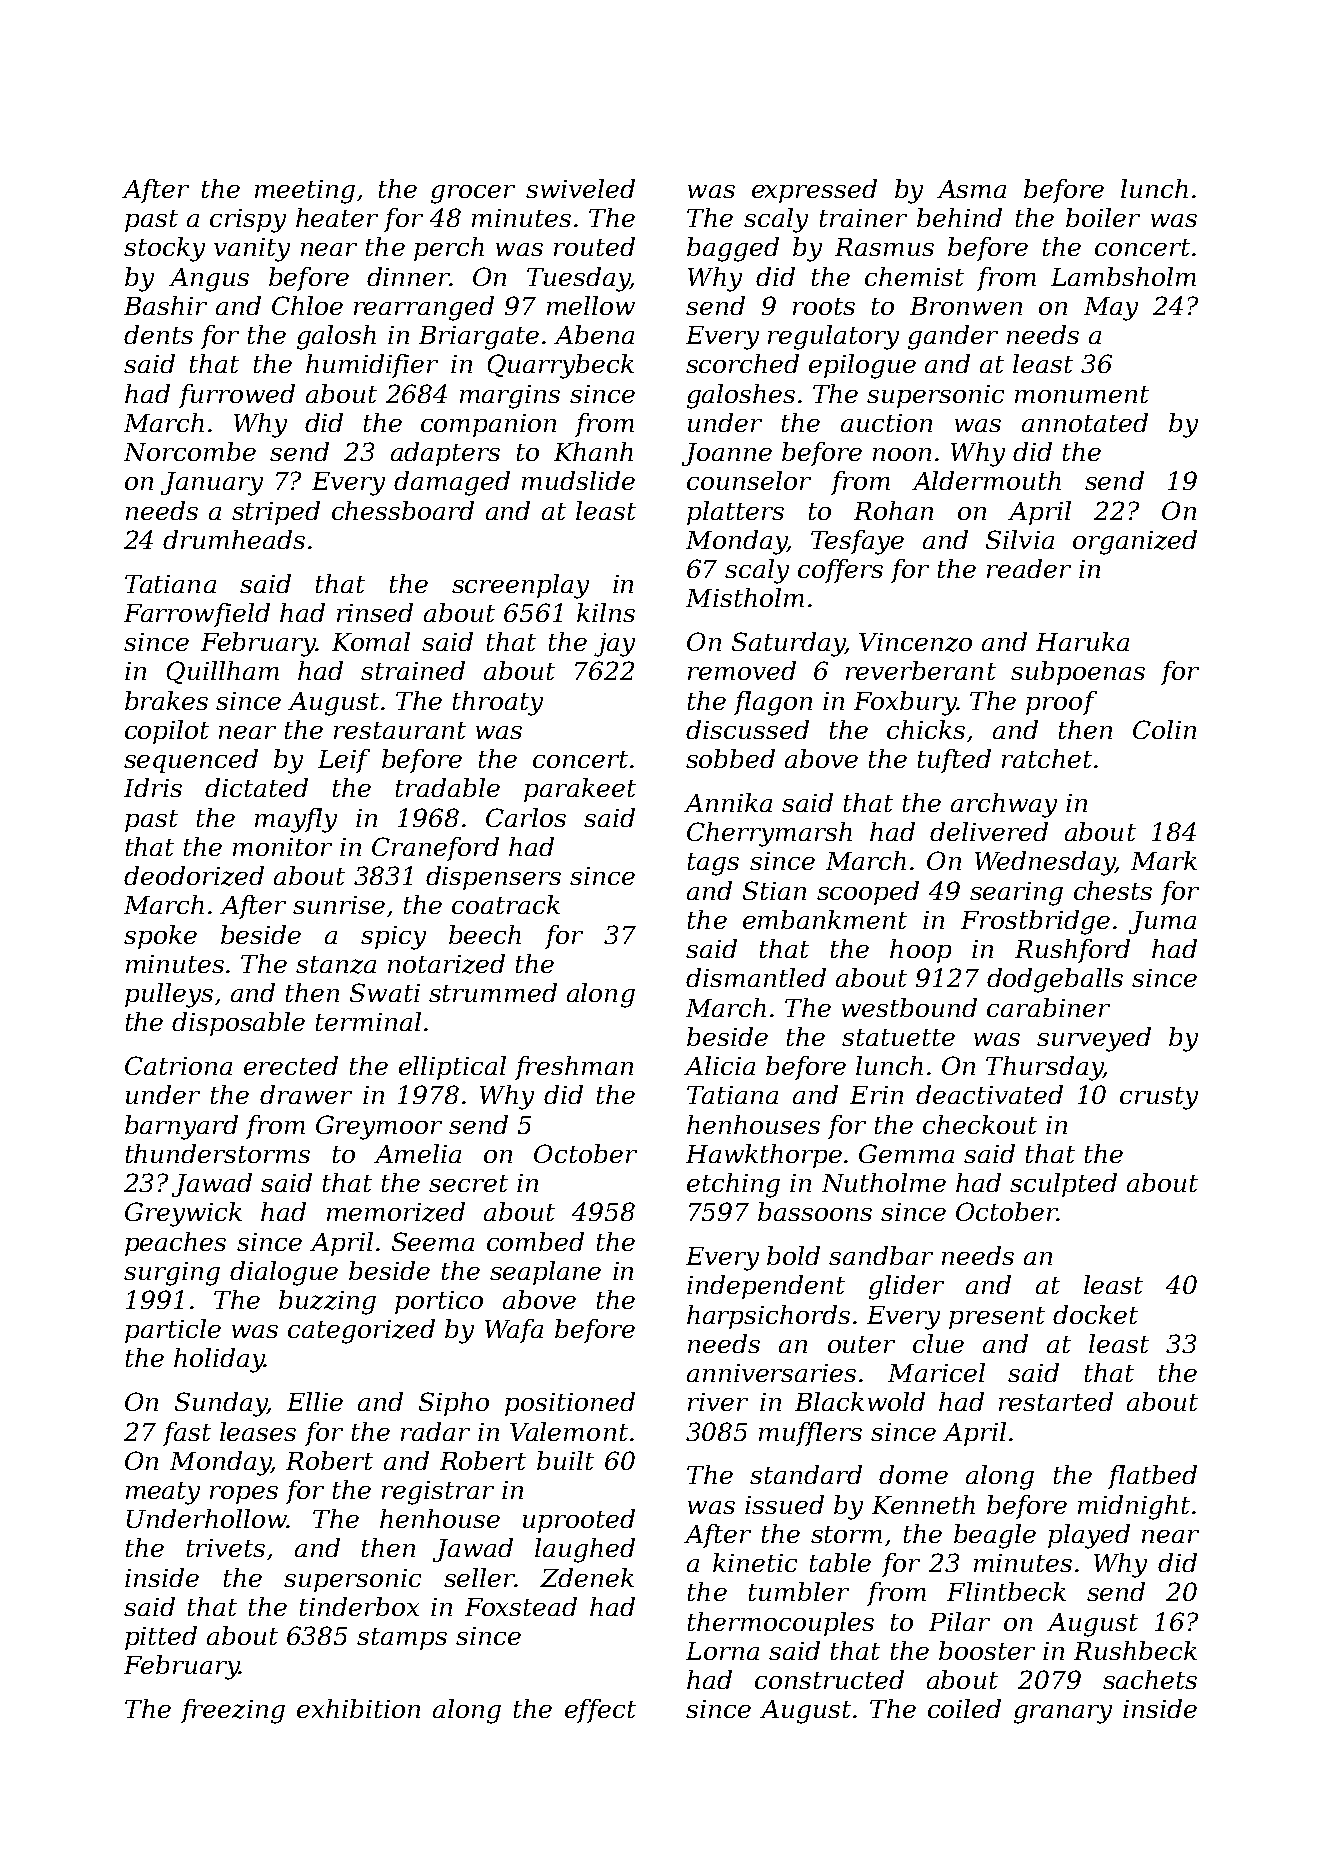 The height and width of the screenshot is (1870, 1322). I want to click on freezing, so click(233, 1711).
